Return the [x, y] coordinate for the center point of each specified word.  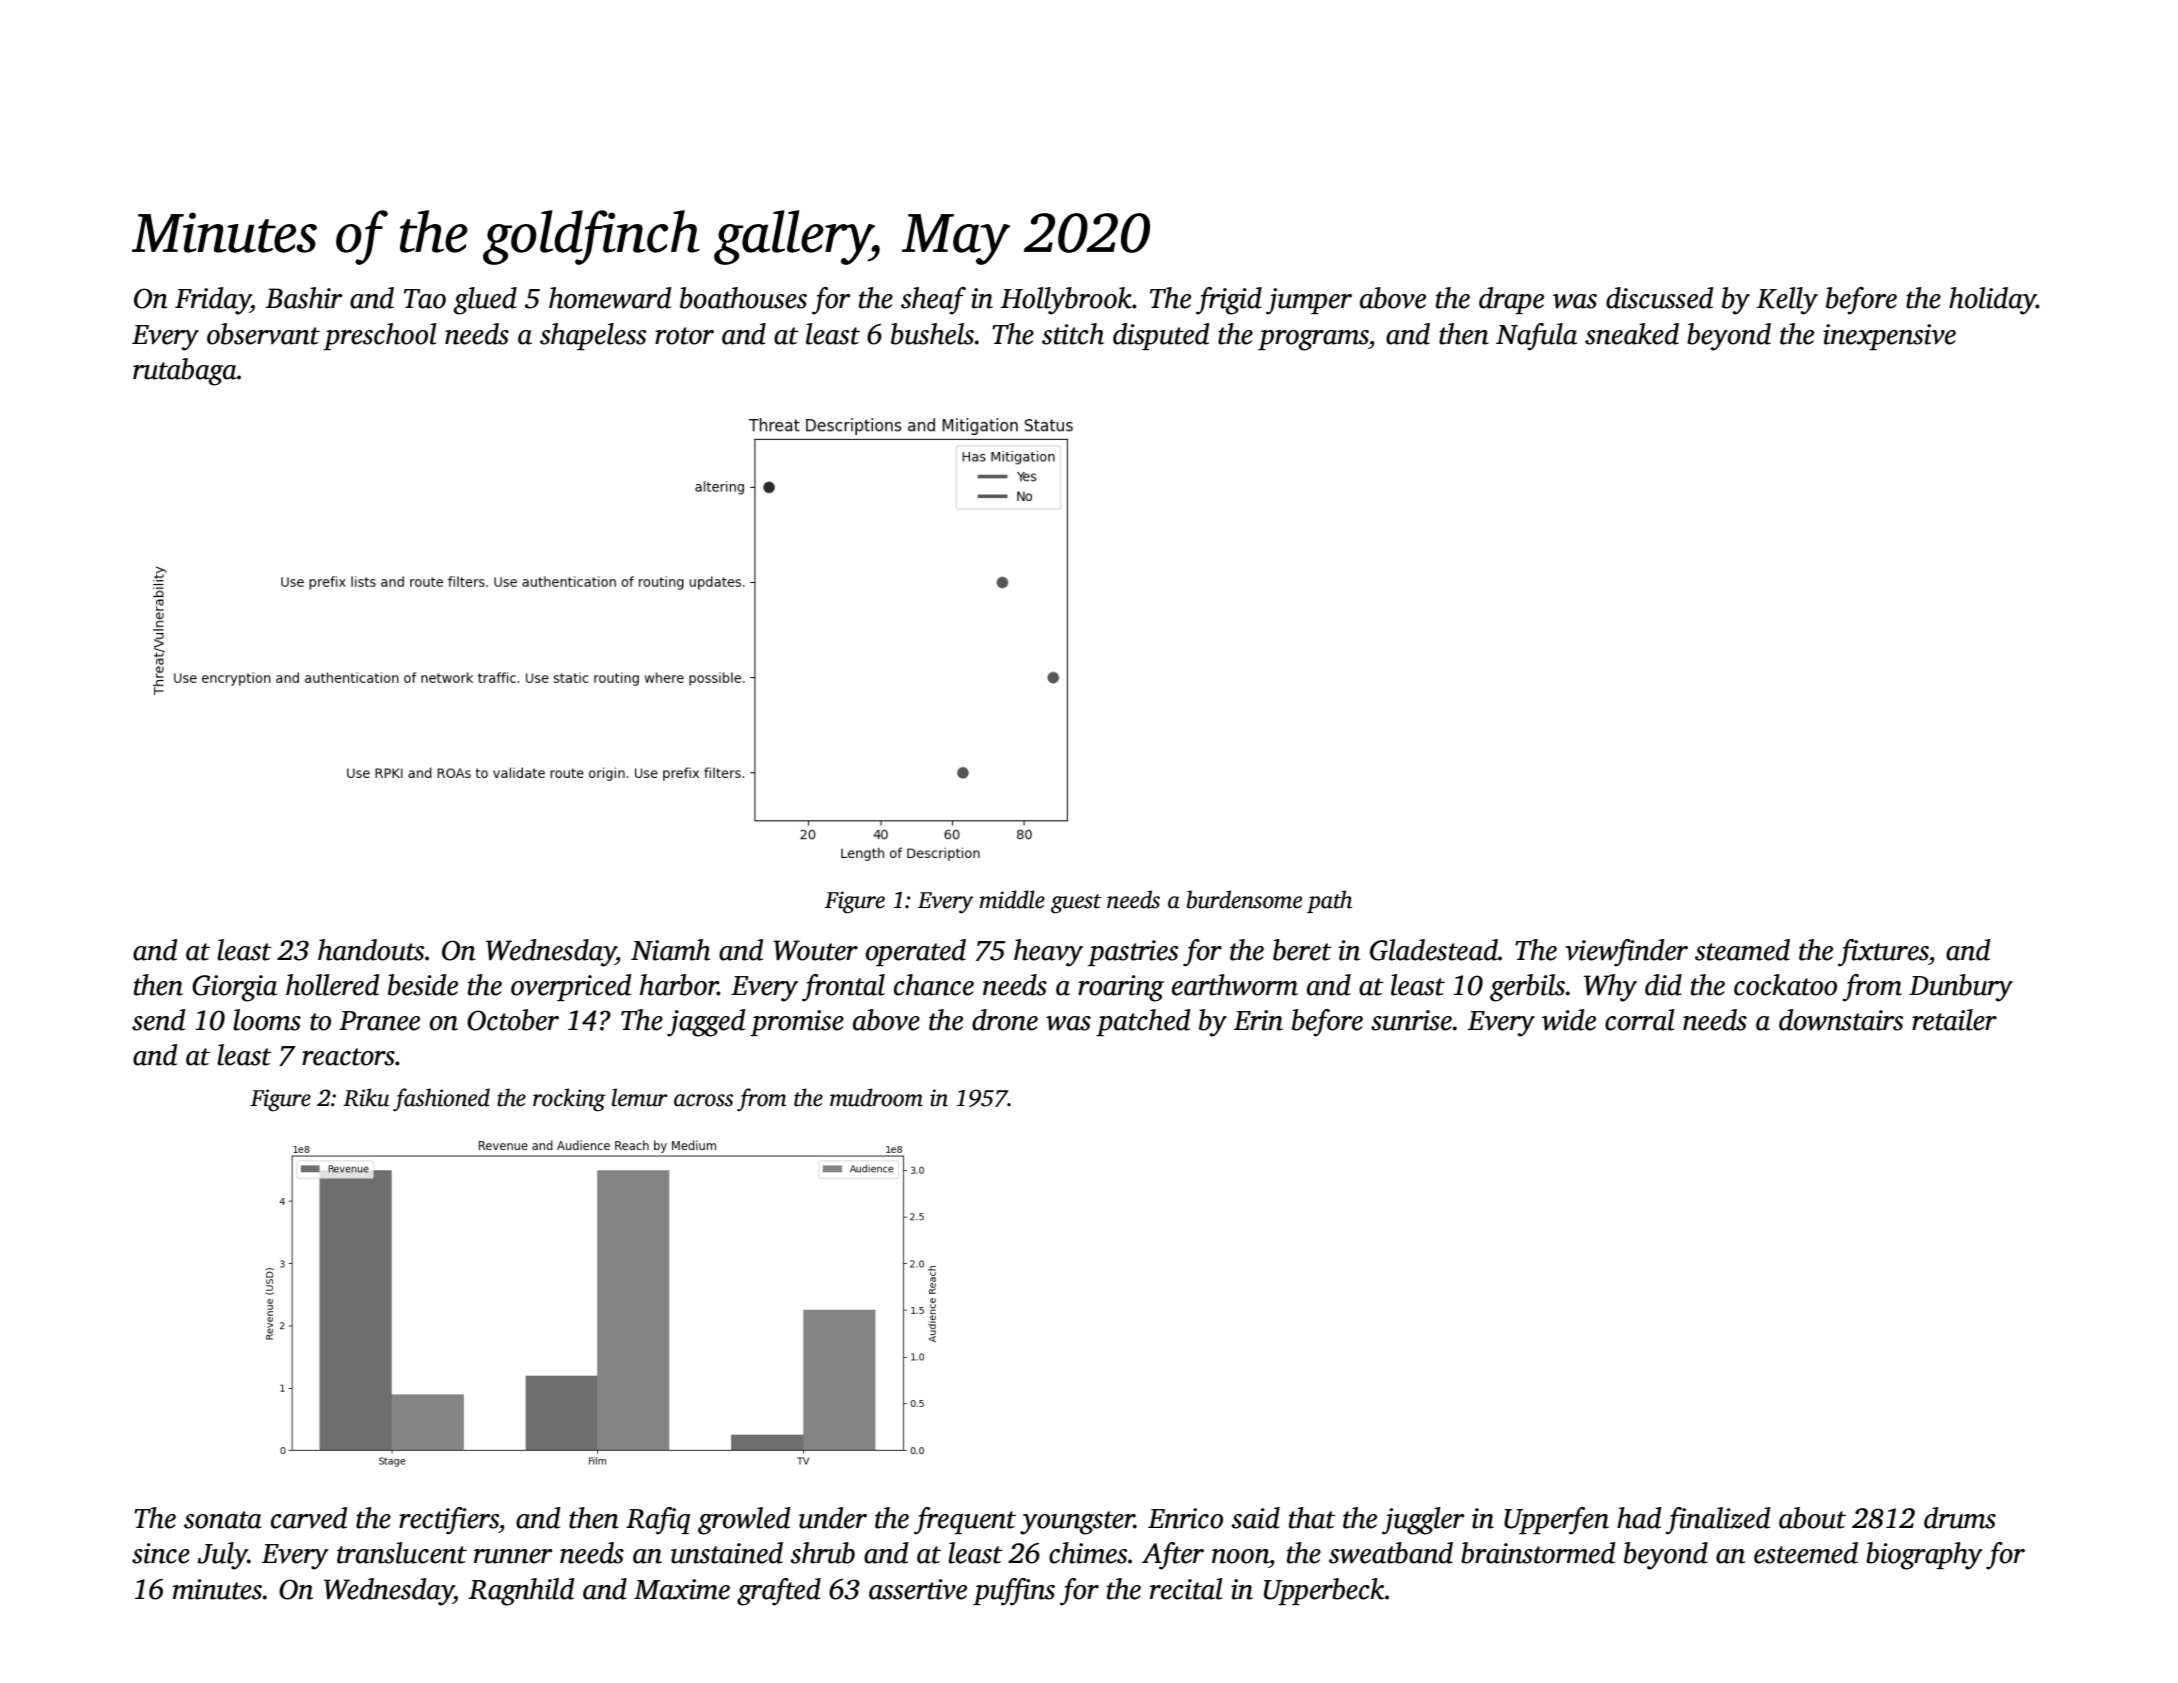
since [161, 1553]
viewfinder [1626, 953]
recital [1186, 1589]
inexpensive [1889, 337]
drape [1511, 300]
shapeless [593, 336]
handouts [371, 950]
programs [1313, 340]
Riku [366, 1097]
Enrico [1185, 1518]
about [1812, 1518]
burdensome [1244, 899]
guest [1076, 904]
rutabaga [185, 372]
